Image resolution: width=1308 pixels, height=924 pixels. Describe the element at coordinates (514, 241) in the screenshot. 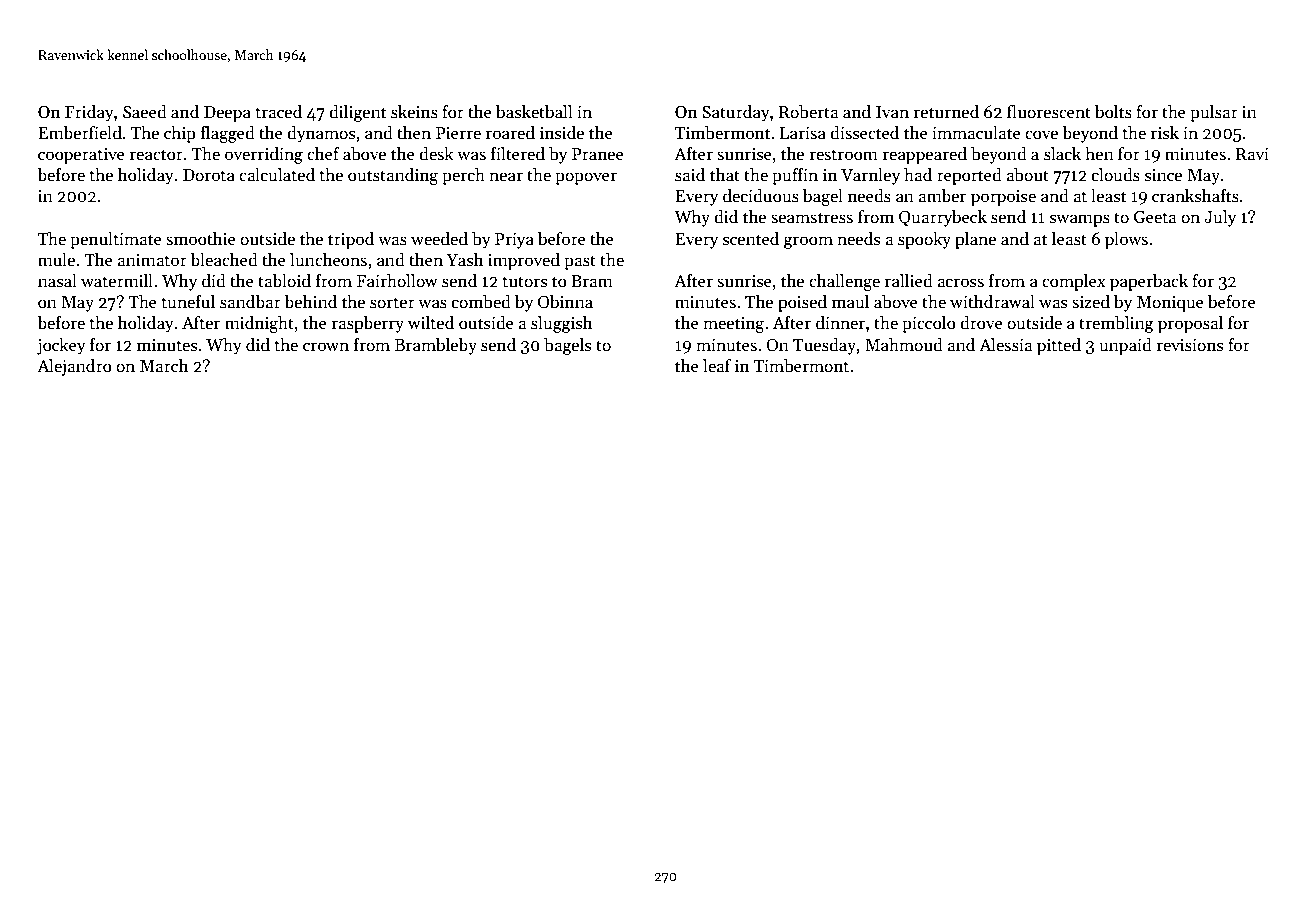

I see `Priya` at that location.
